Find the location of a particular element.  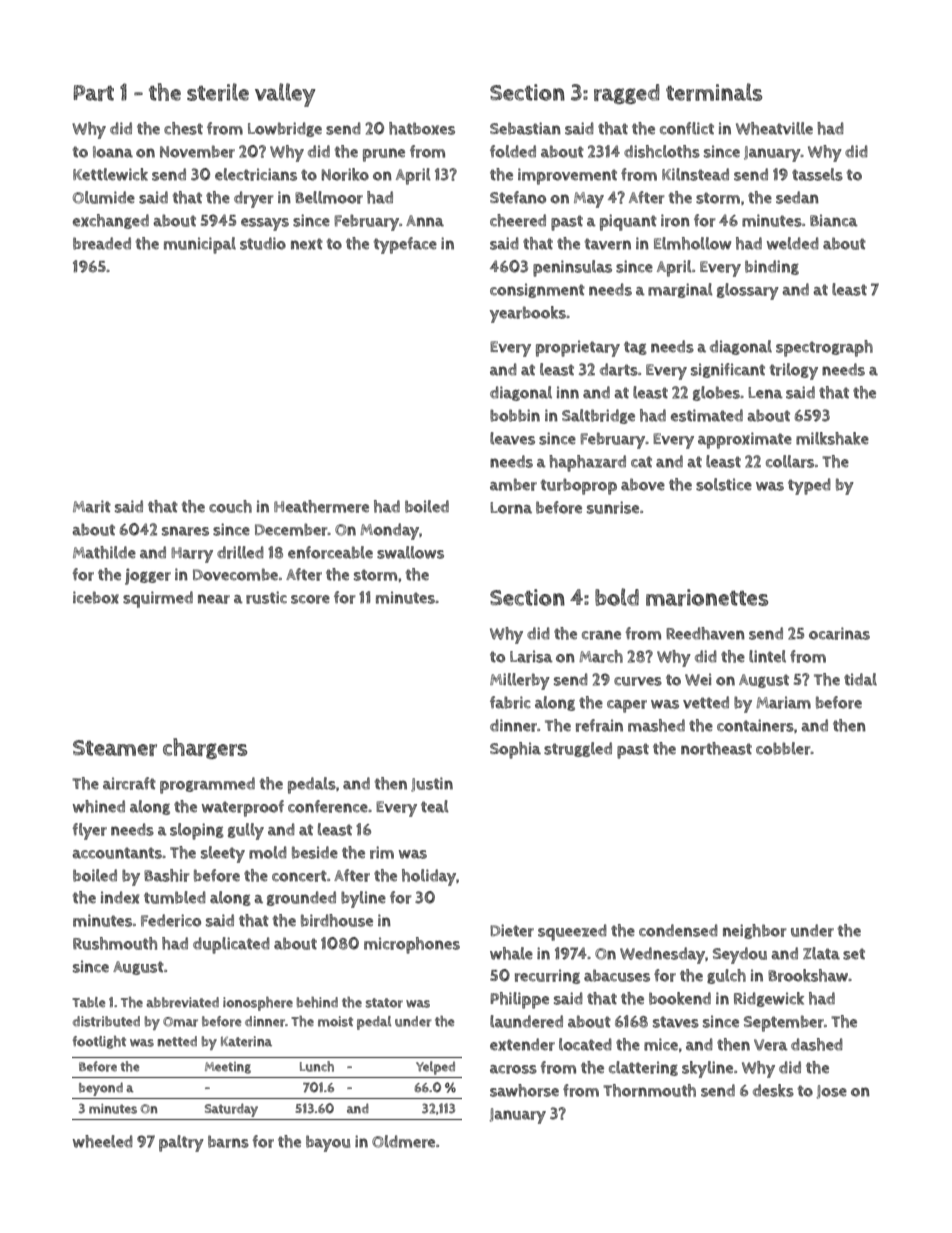

Dieter is located at coordinates (512, 930).
